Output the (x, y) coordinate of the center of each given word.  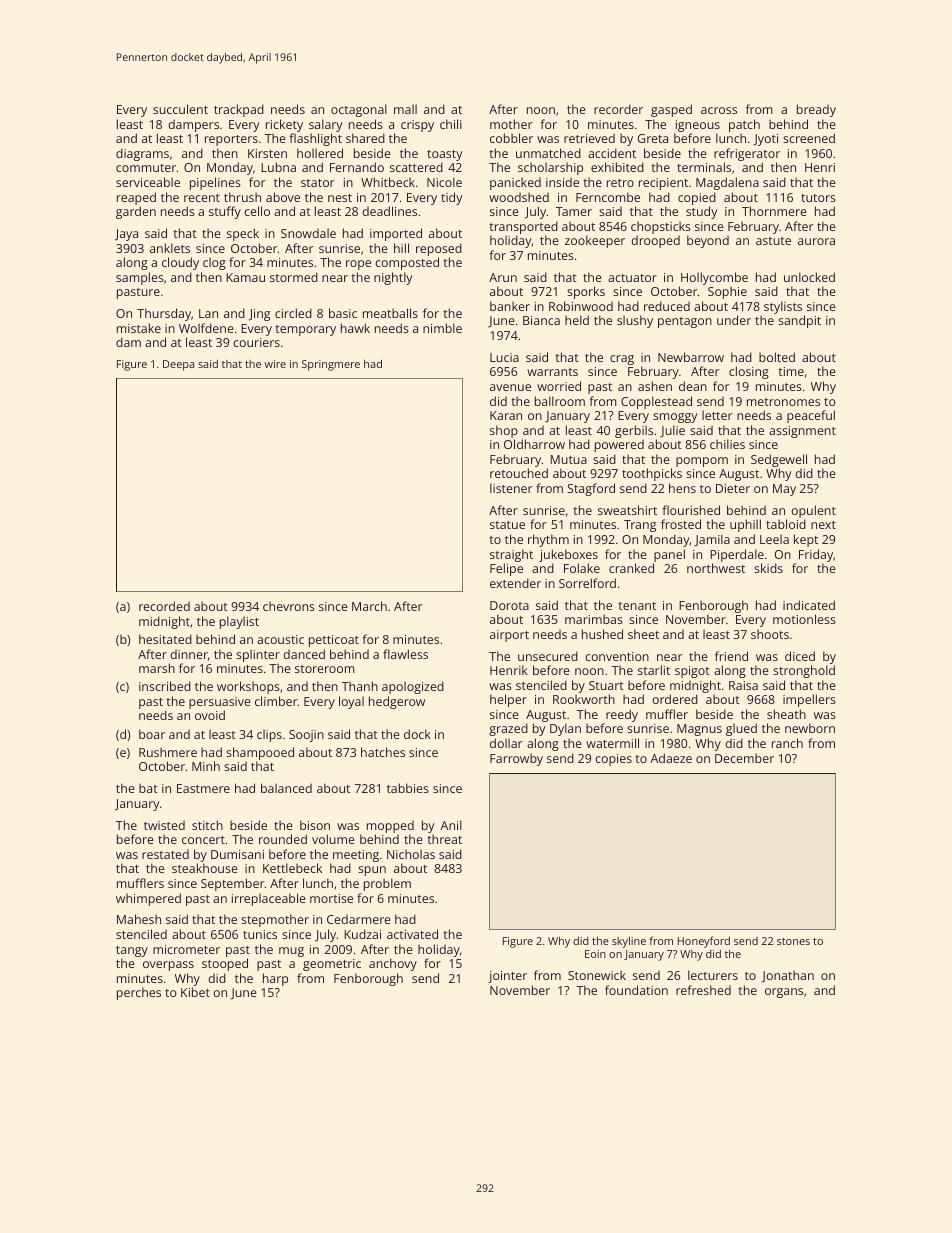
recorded (164, 606)
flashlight (315, 139)
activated (412, 934)
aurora (816, 241)
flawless (405, 654)
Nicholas (411, 854)
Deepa (178, 365)
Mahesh (139, 919)
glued (741, 729)
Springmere (331, 365)
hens (682, 488)
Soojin (306, 736)
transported (523, 227)
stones (793, 941)
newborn (810, 728)
